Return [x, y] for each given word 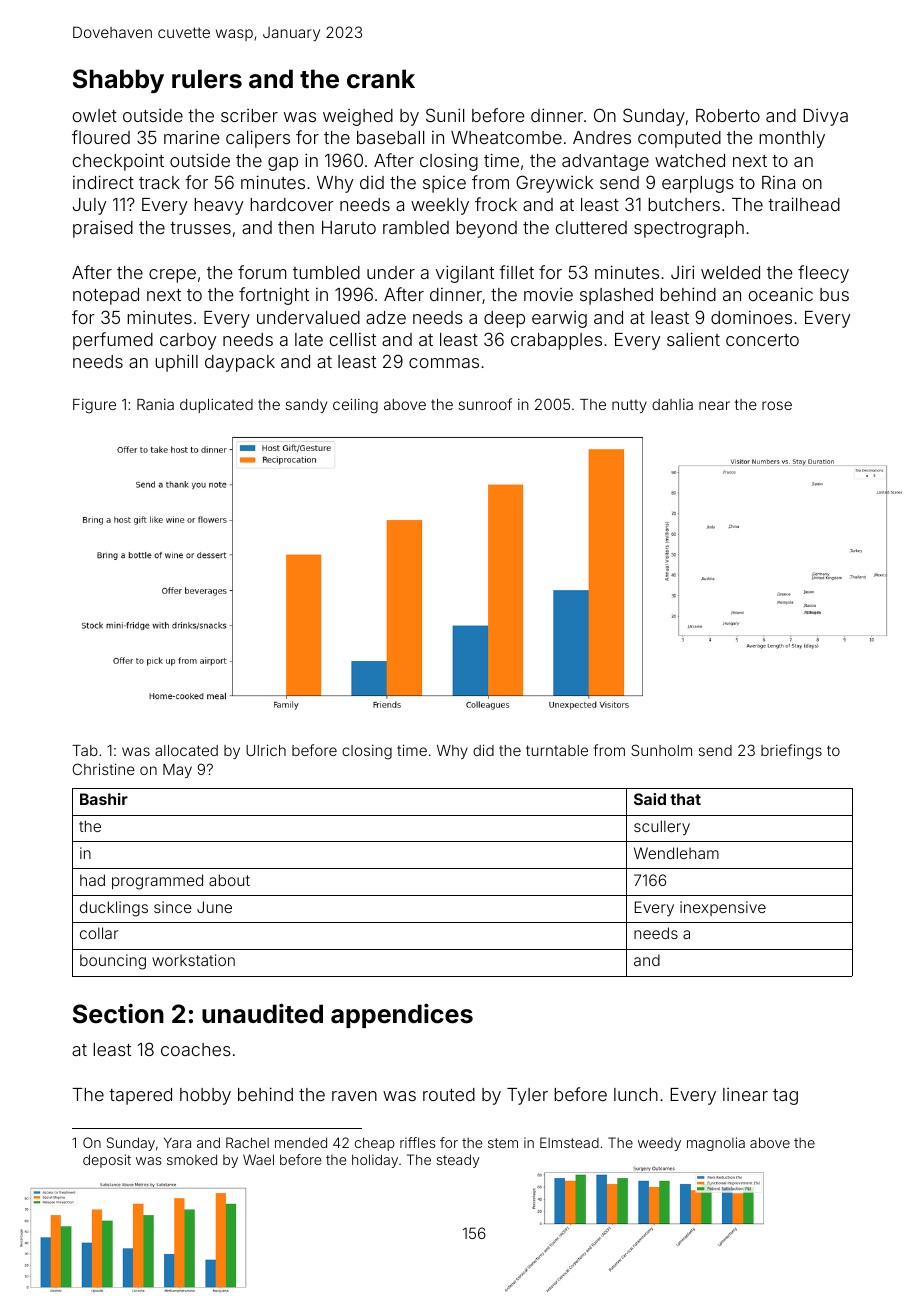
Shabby [118, 81]
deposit [107, 1161]
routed [449, 1094]
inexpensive [723, 908]
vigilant [465, 274]
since [173, 907]
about [229, 880]
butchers [684, 204]
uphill [176, 363]
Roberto [728, 115]
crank [381, 79]
